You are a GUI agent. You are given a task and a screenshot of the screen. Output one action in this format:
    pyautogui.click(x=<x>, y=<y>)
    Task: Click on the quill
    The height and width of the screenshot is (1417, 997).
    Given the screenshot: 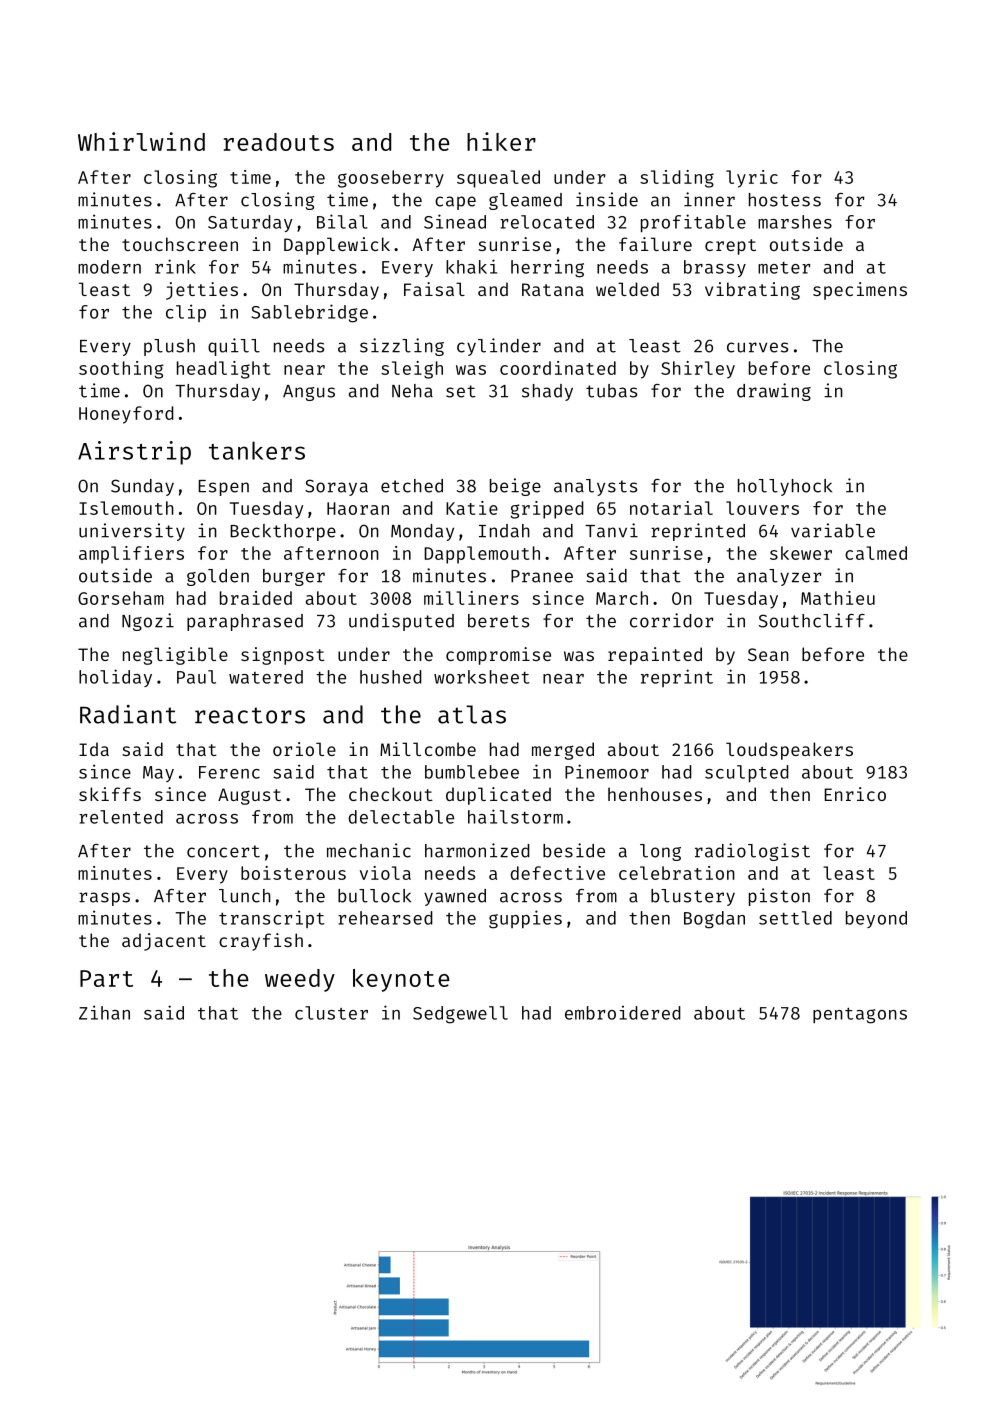 What is the action you would take?
    pyautogui.click(x=234, y=347)
